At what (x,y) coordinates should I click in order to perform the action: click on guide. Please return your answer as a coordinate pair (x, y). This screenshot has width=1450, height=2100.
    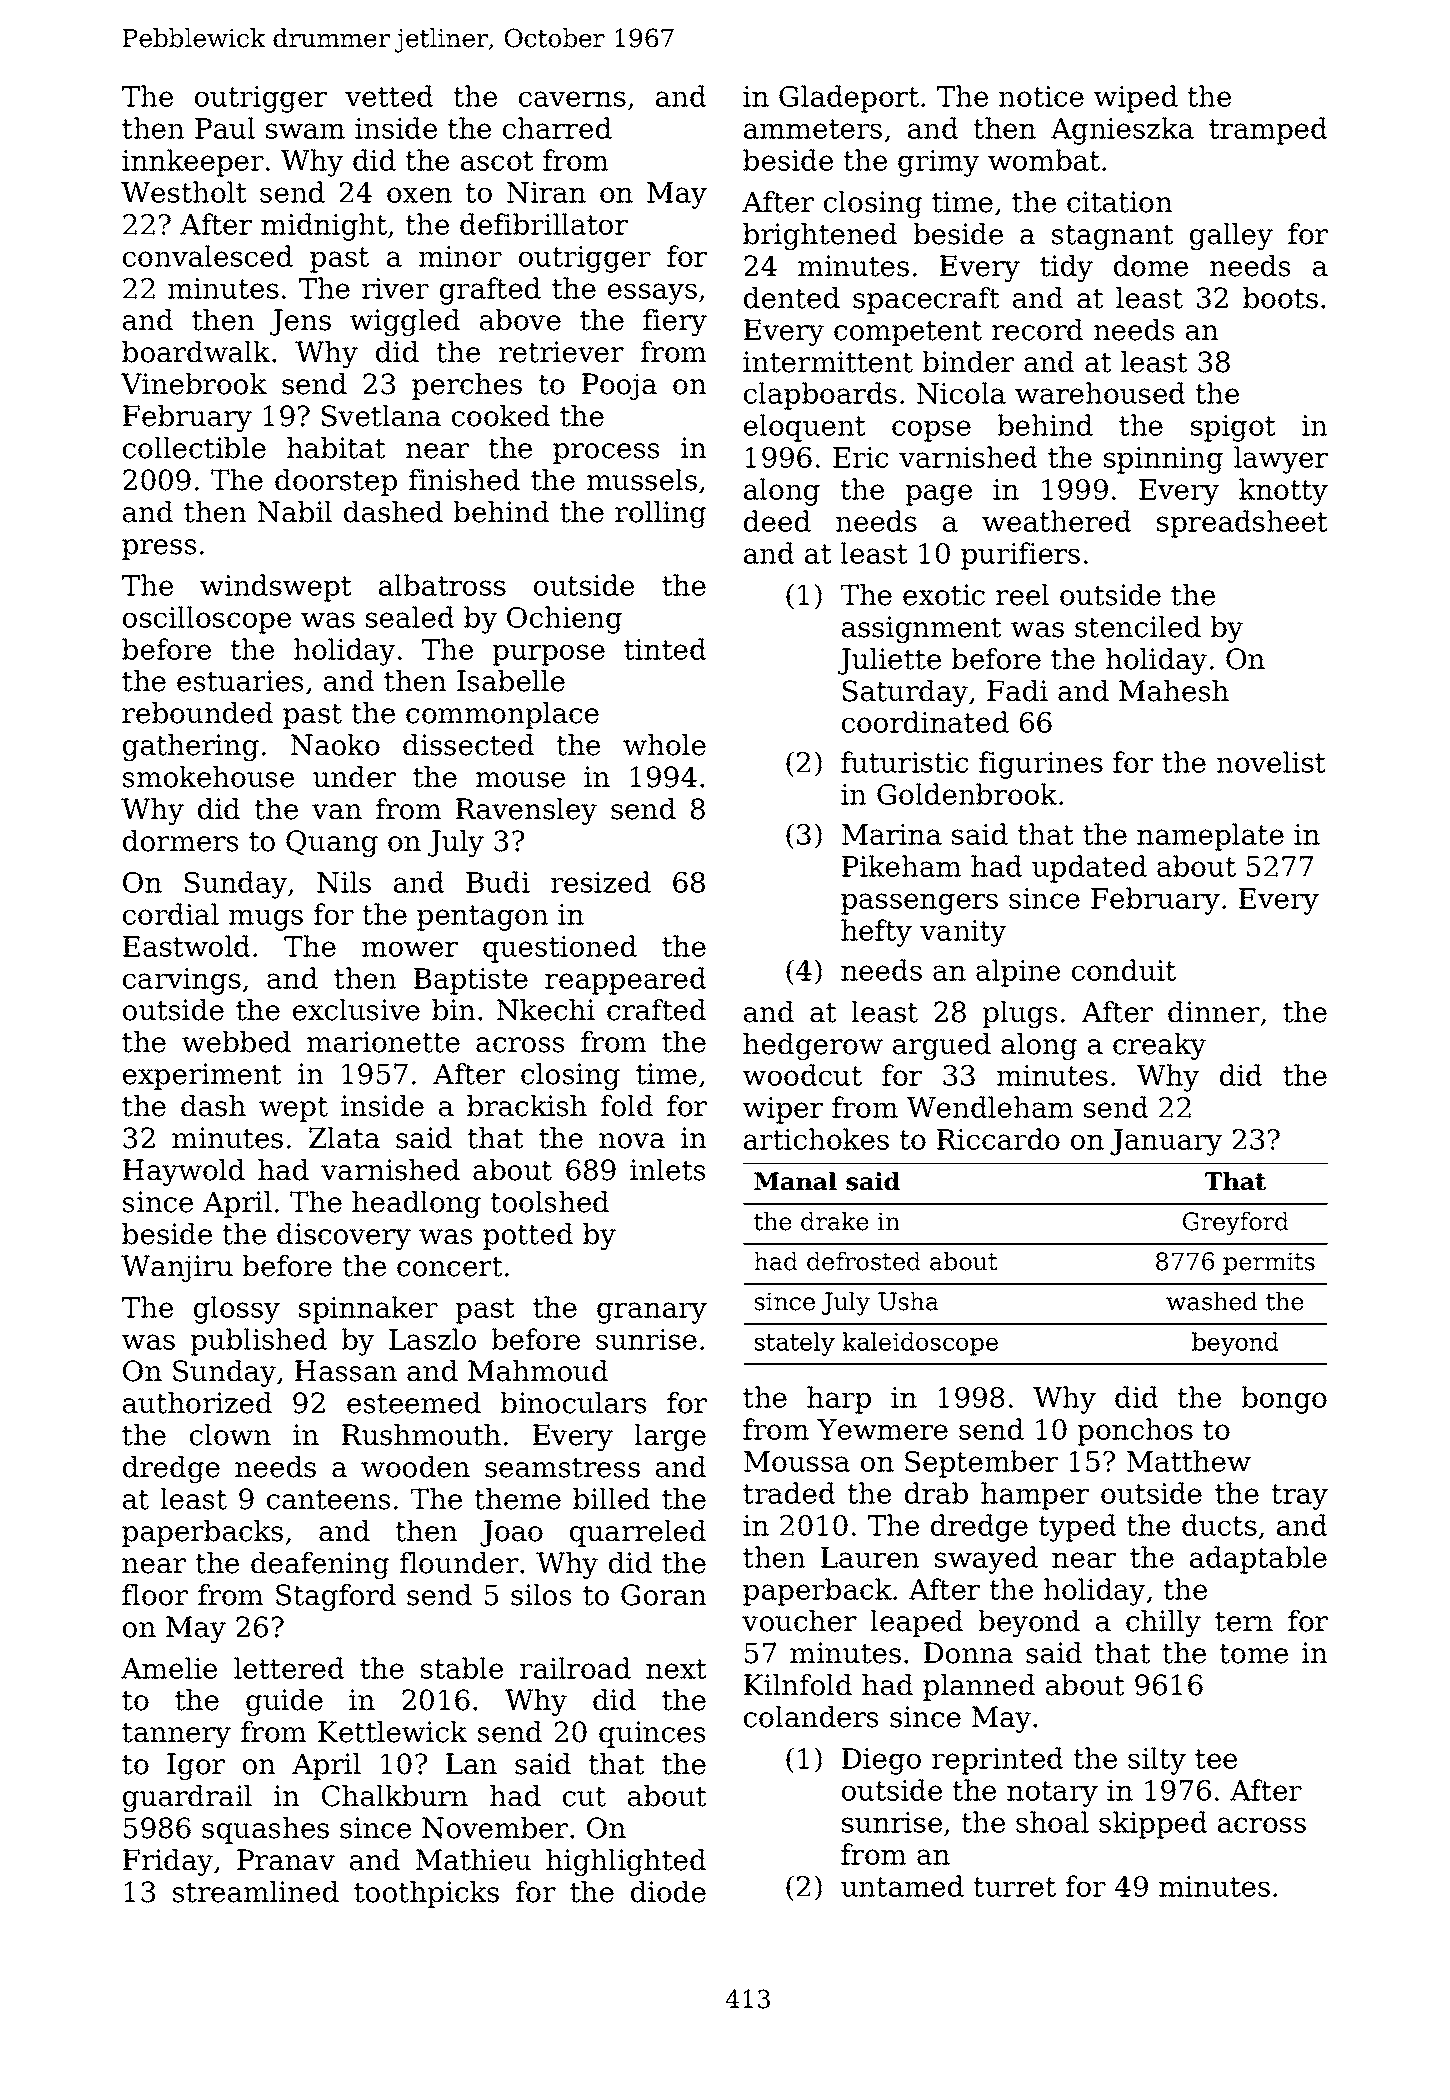
    Looking at the image, I should click on (284, 1702).
